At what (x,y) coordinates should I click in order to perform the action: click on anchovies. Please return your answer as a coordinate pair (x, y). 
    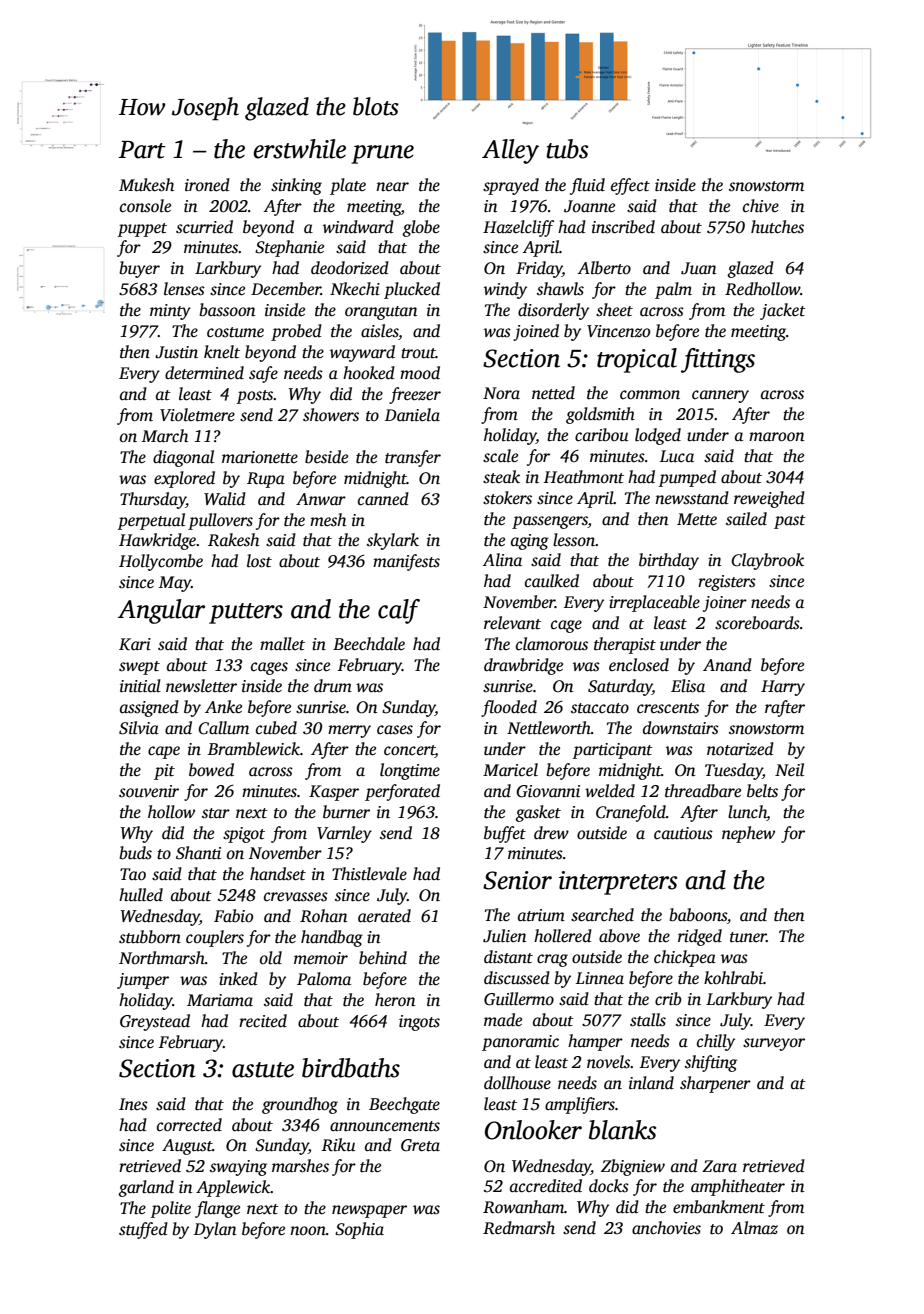
    Looking at the image, I should click on (666, 1228).
